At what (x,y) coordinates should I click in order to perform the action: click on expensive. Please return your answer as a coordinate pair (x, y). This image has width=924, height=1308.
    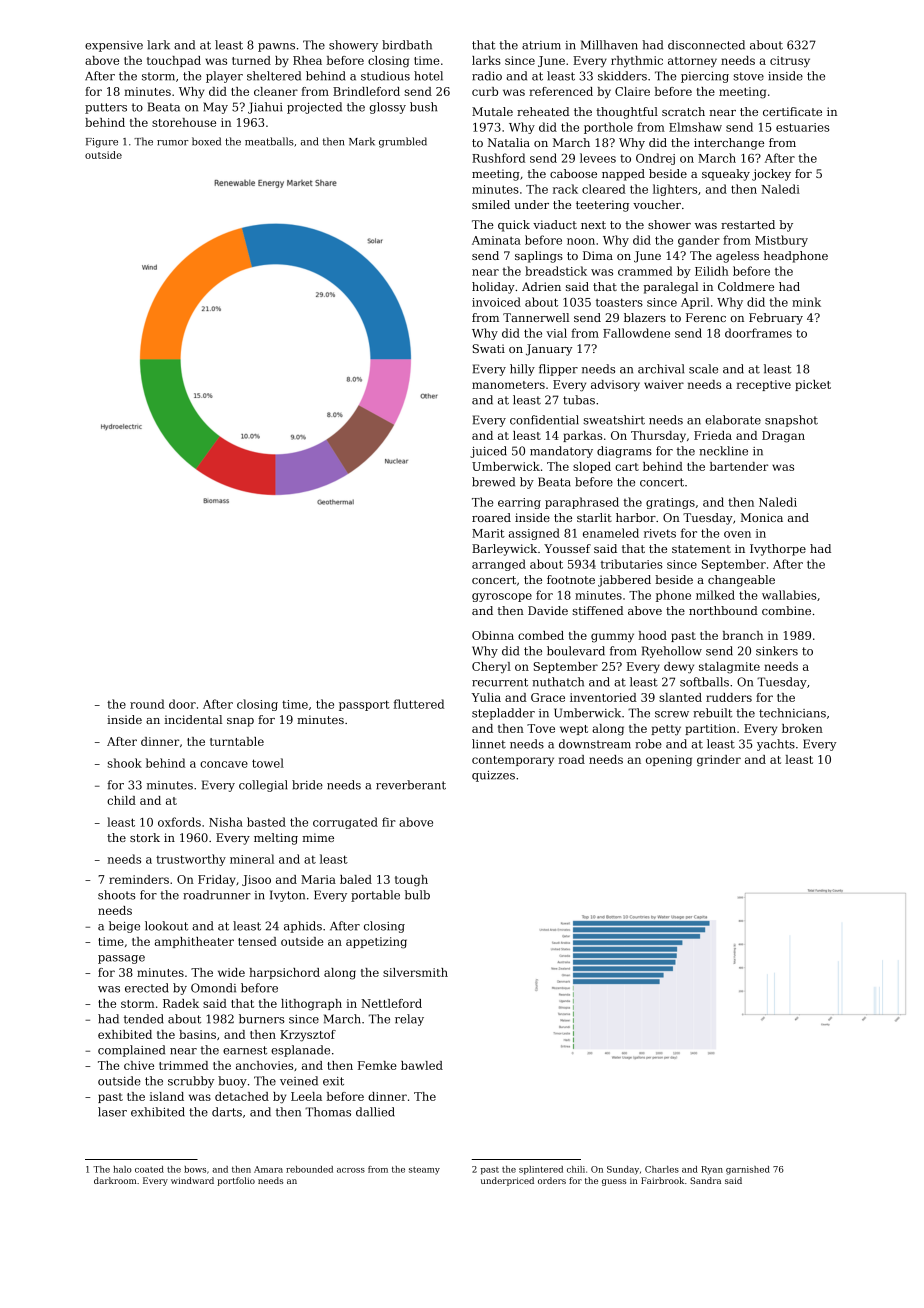
    Looking at the image, I should click on (114, 46).
